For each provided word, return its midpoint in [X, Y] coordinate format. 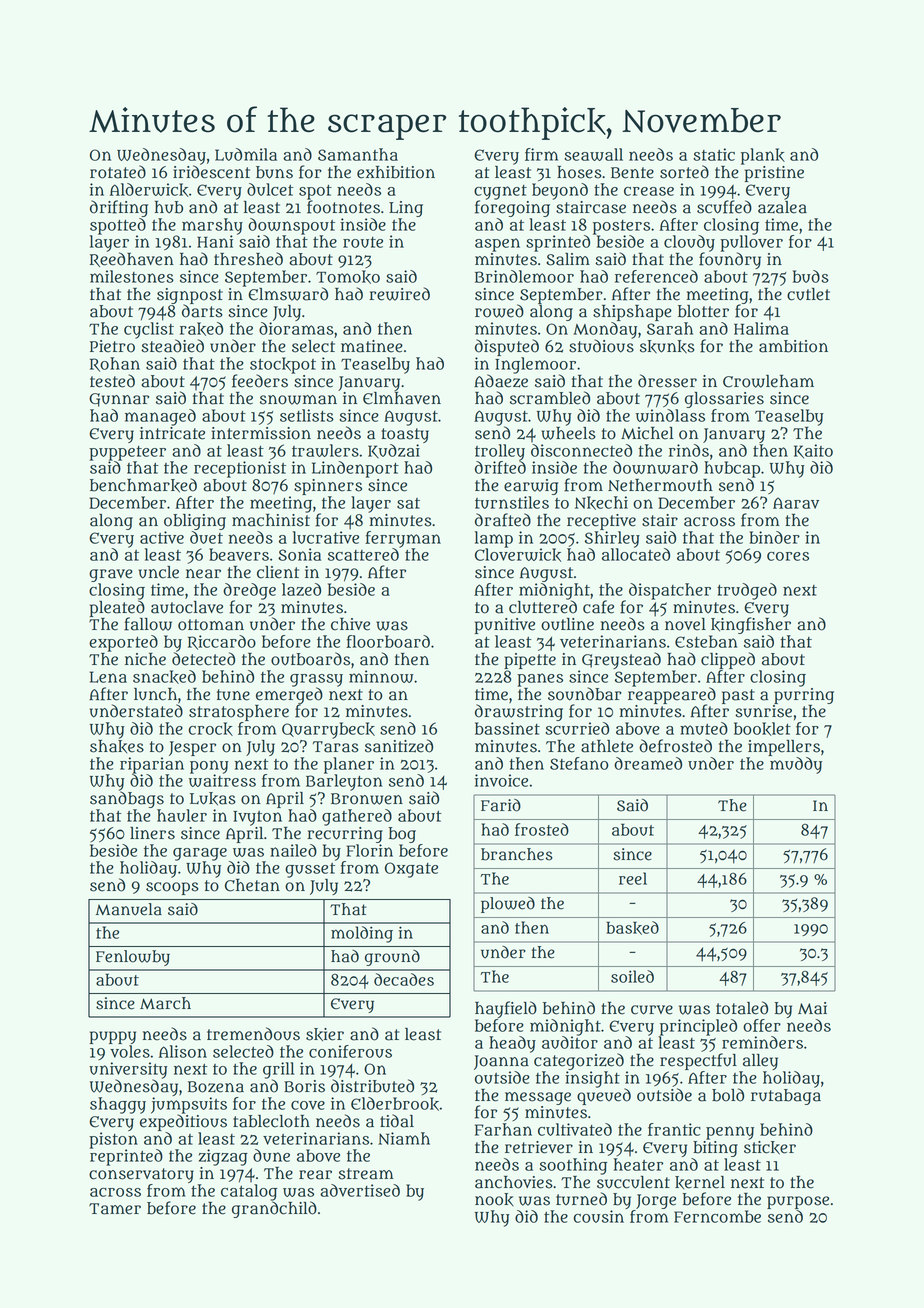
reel [633, 878]
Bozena [216, 1087]
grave [111, 575]
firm [541, 154]
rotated [118, 172]
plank [763, 156]
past [738, 696]
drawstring [519, 712]
